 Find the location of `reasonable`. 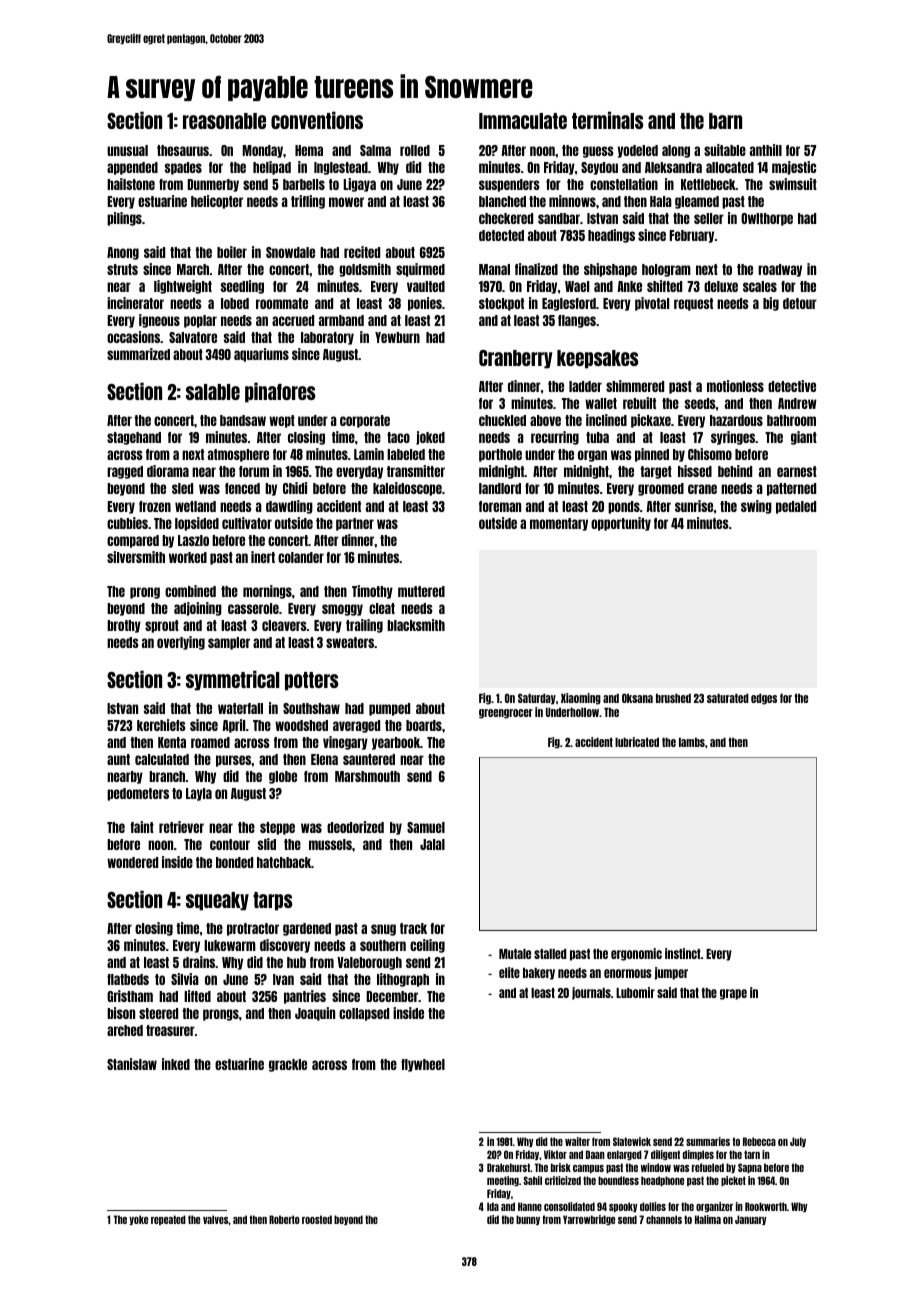

reasonable is located at coordinates (224, 121).
